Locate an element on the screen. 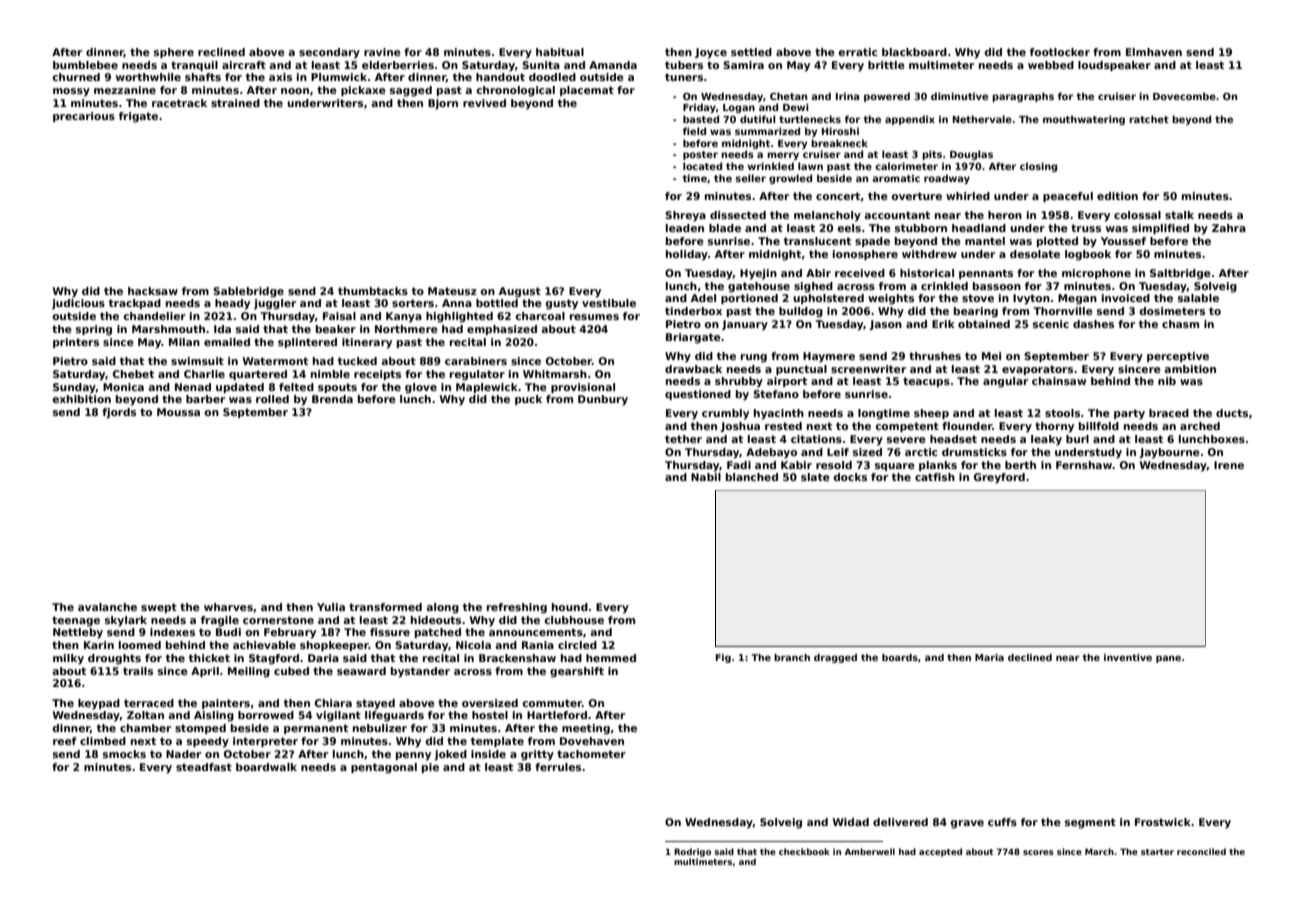 The height and width of the screenshot is (924, 1308). pane is located at coordinates (1168, 659).
